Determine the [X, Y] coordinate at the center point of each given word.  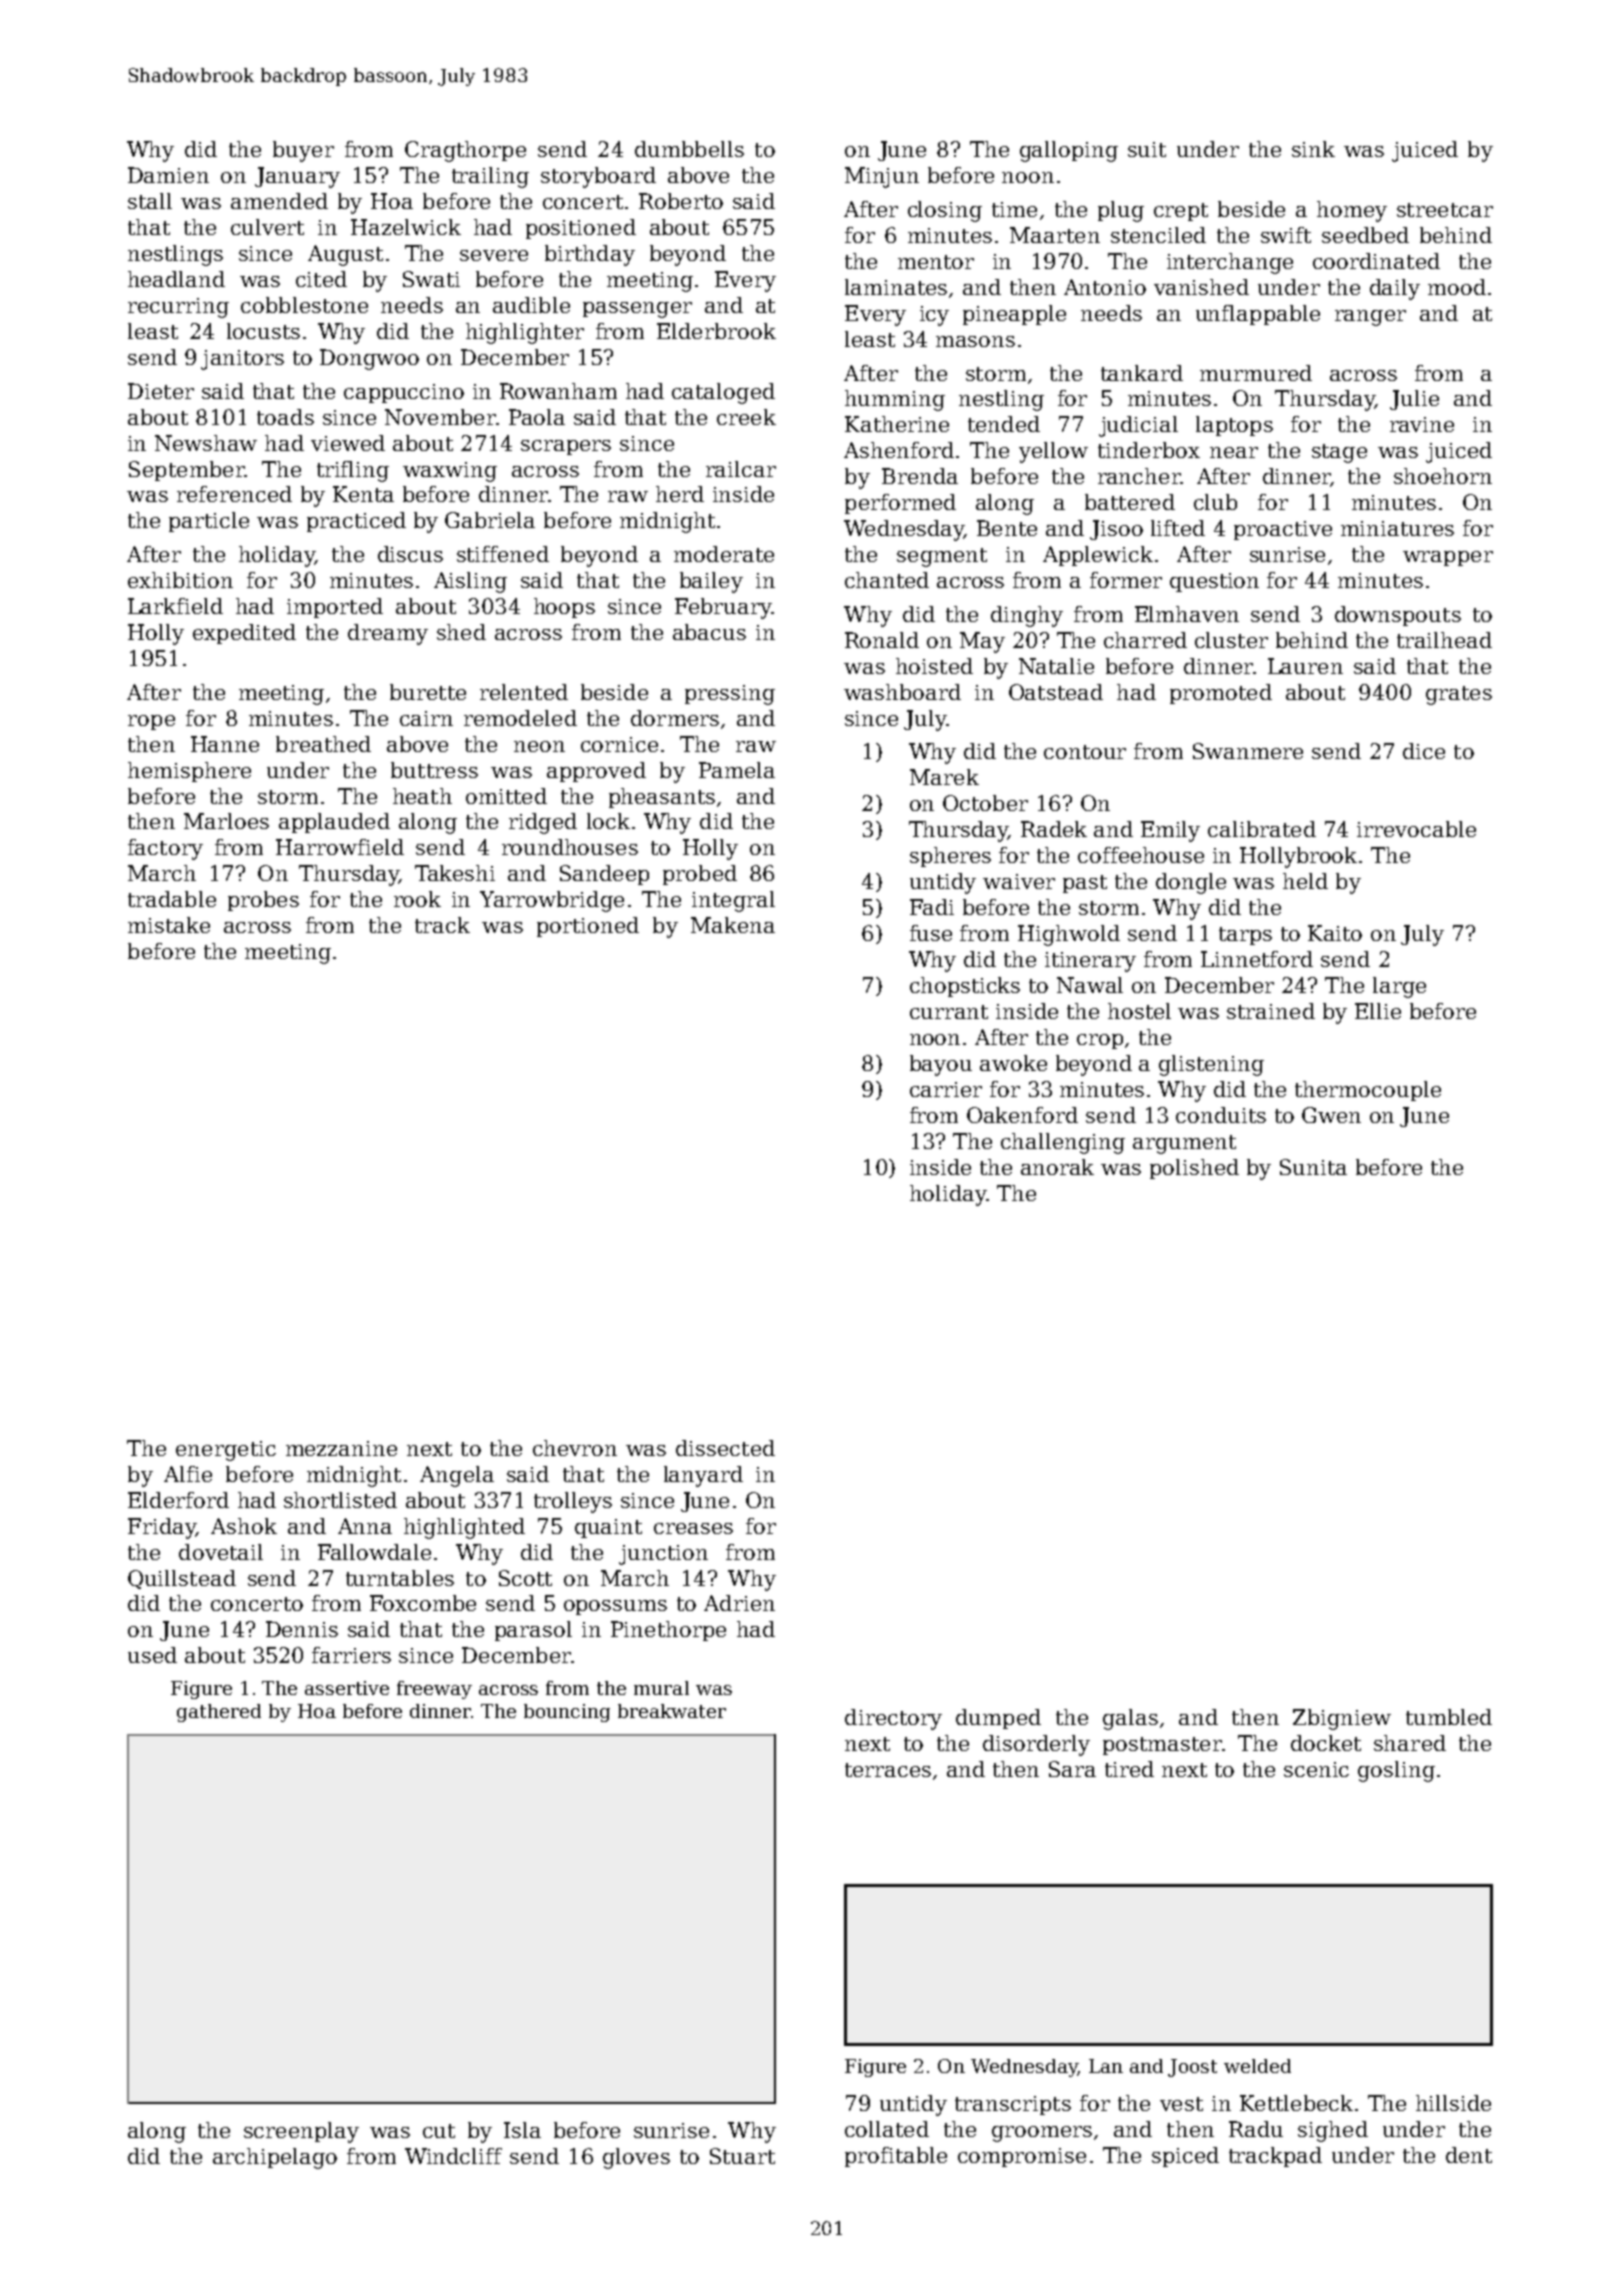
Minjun [882, 177]
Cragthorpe [465, 151]
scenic [1316, 1769]
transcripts [1013, 2105]
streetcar [1445, 210]
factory [165, 849]
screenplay [301, 2132]
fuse [931, 933]
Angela [457, 1476]
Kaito [1335, 933]
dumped [998, 1719]
